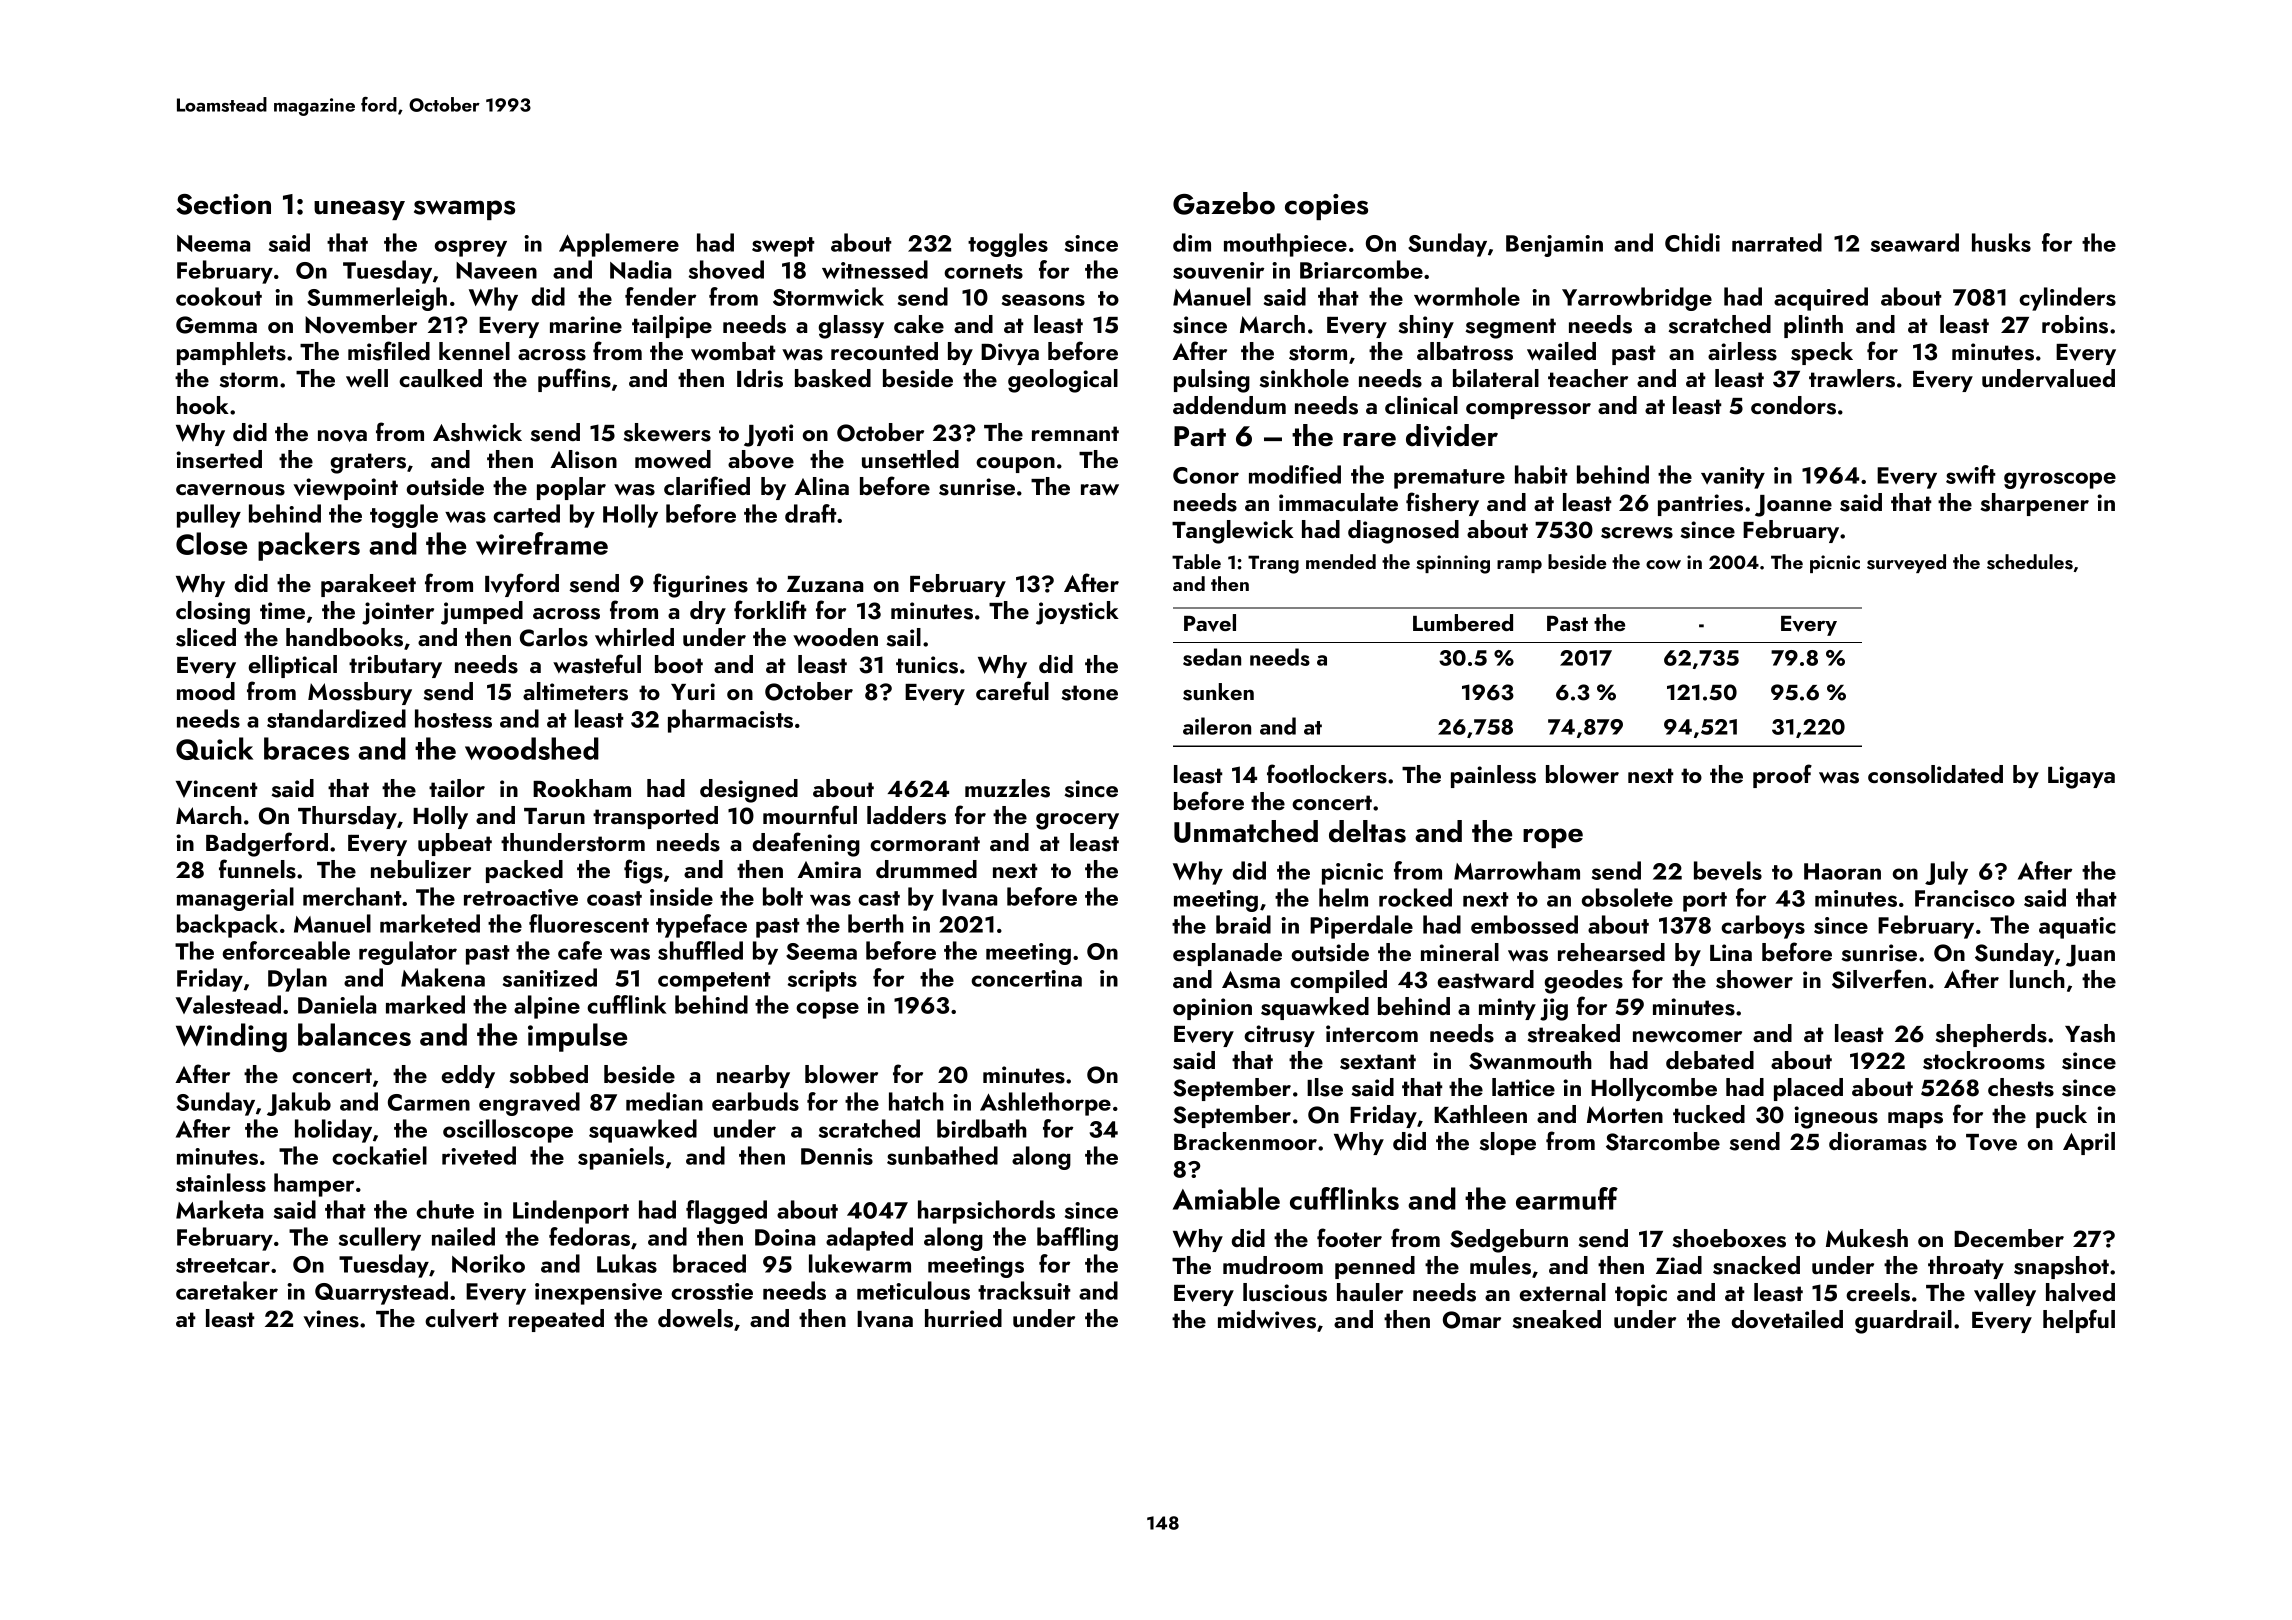 The height and width of the screenshot is (1620, 2292). I want to click on copies, so click(1326, 207).
